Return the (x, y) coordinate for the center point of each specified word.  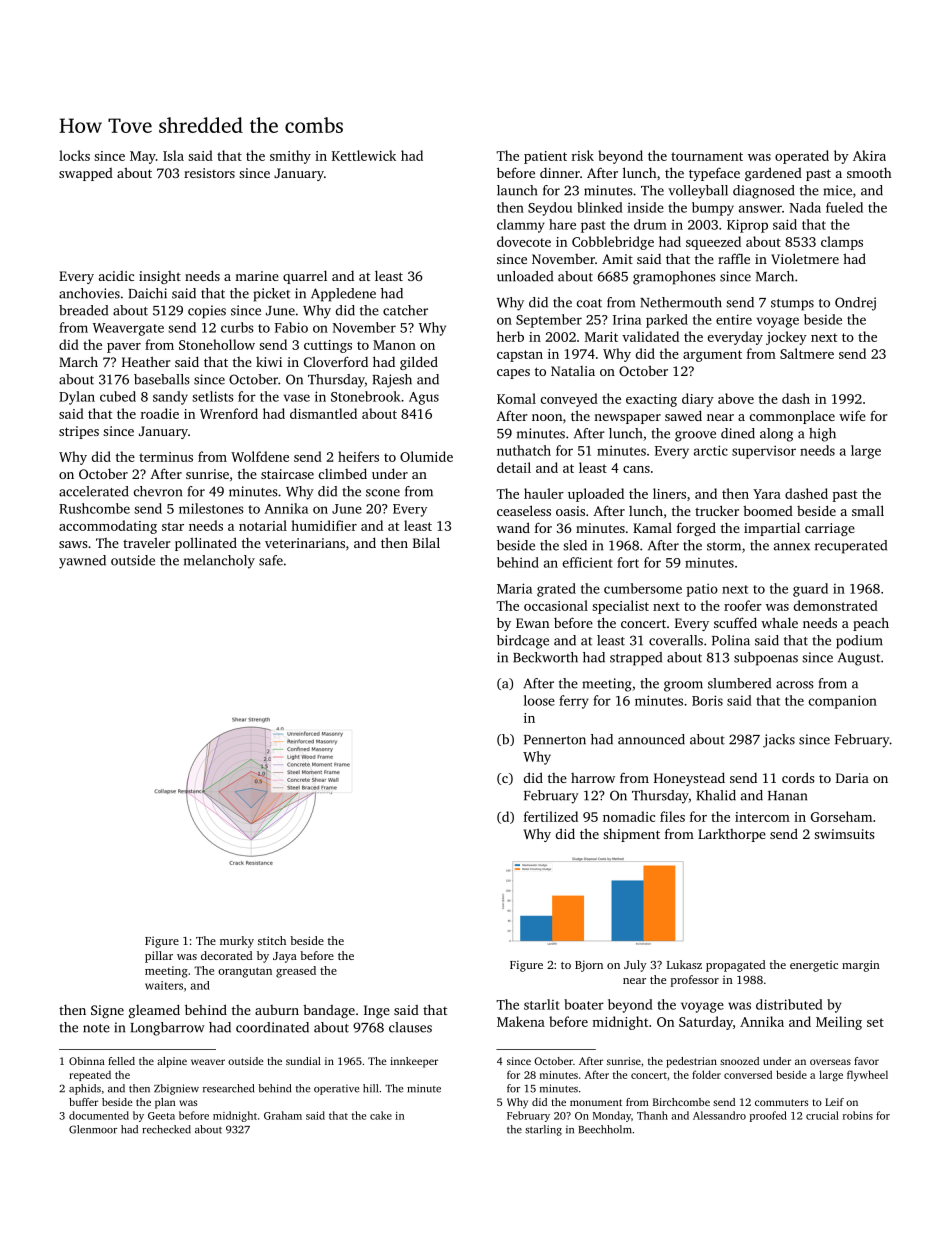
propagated (735, 966)
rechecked (166, 1129)
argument (712, 356)
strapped (636, 659)
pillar (159, 957)
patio (702, 590)
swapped (86, 174)
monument (596, 1102)
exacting (651, 400)
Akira (869, 155)
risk (583, 155)
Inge (377, 1011)
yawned (82, 562)
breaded (83, 310)
